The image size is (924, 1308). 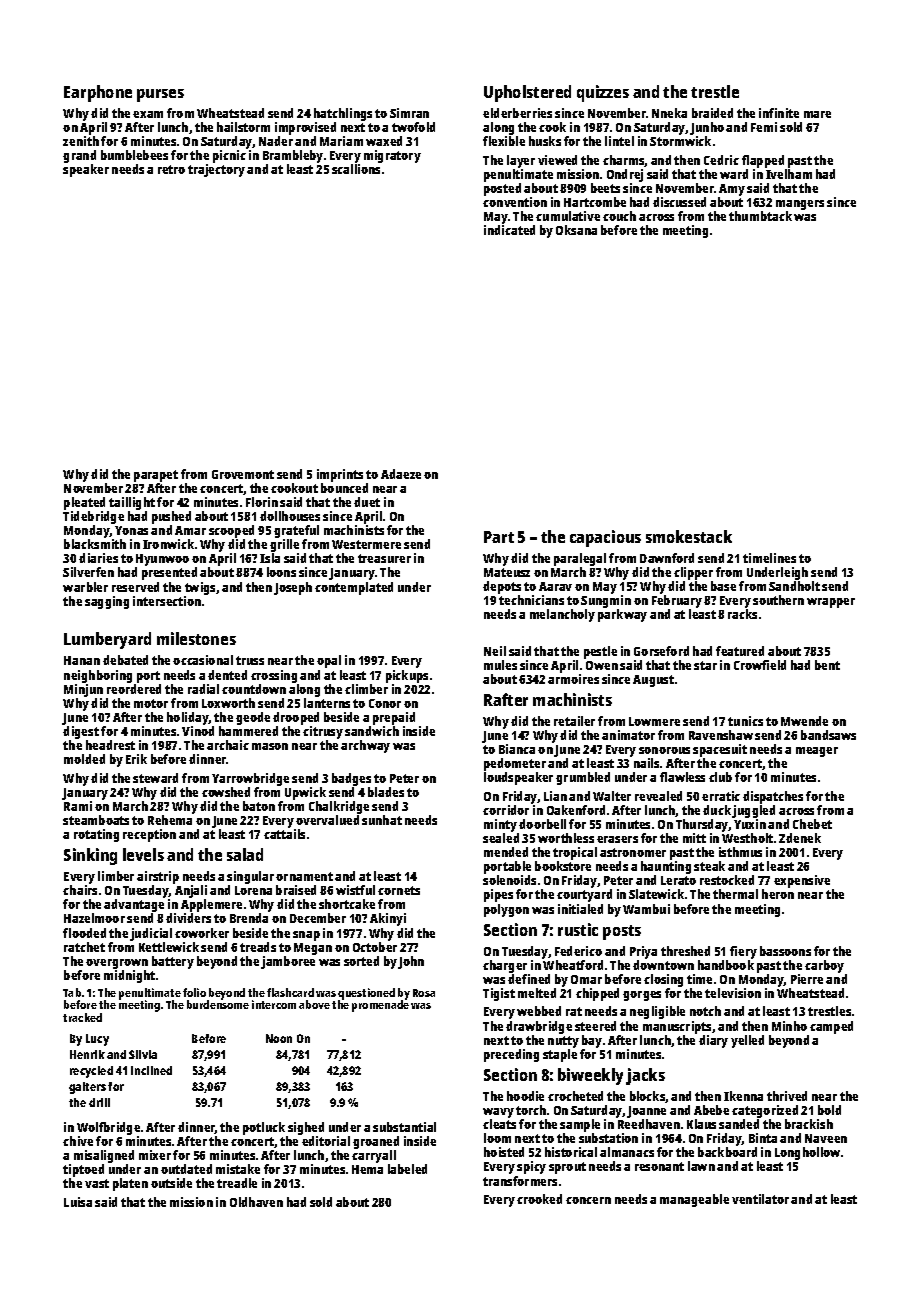 I want to click on Earphone, so click(x=98, y=93).
